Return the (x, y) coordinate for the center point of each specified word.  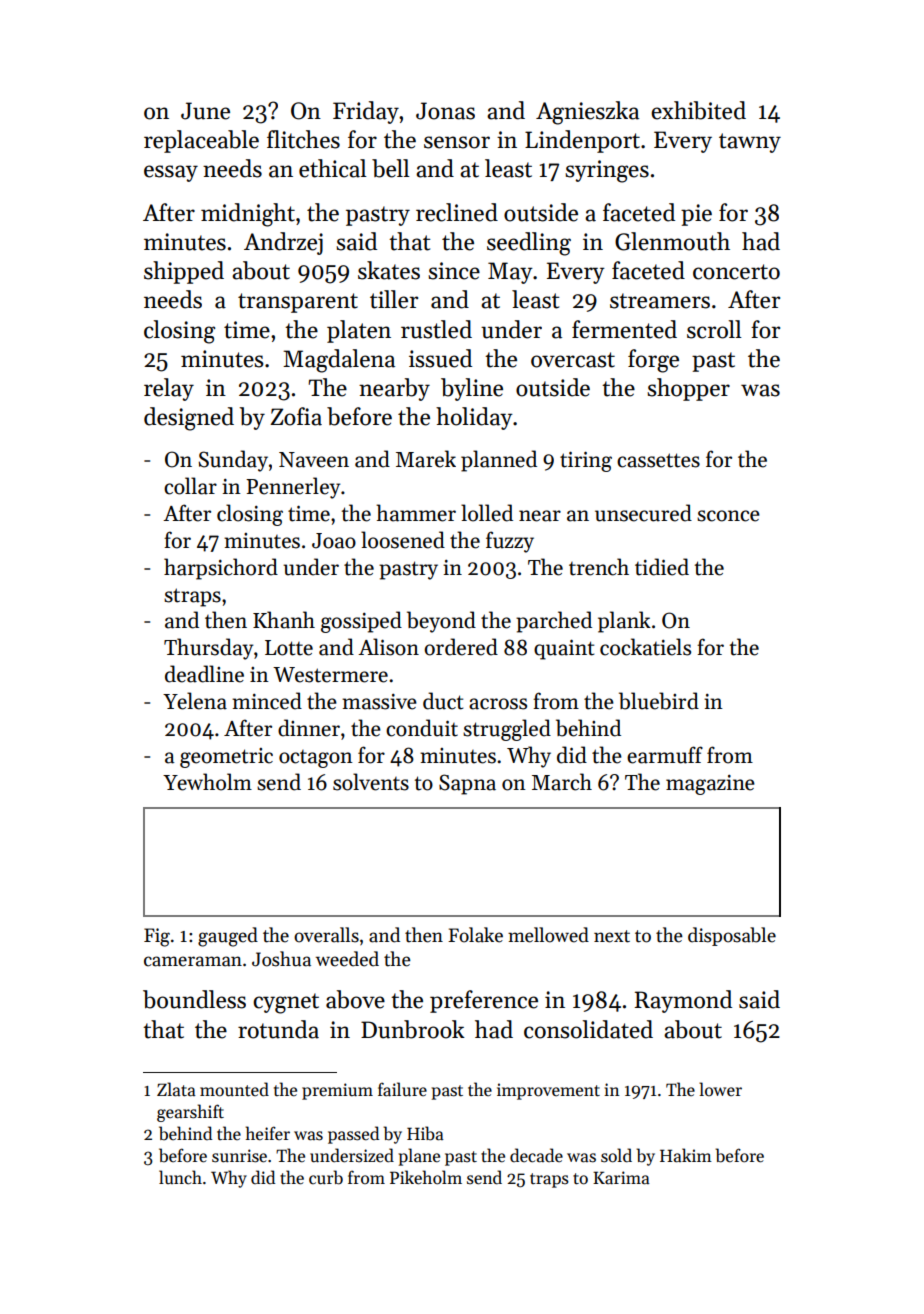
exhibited (698, 110)
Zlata (176, 1089)
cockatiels (645, 647)
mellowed (548, 935)
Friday (366, 112)
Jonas (445, 111)
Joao (334, 541)
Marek (426, 459)
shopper (688, 389)
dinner (309, 728)
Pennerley (293, 488)
